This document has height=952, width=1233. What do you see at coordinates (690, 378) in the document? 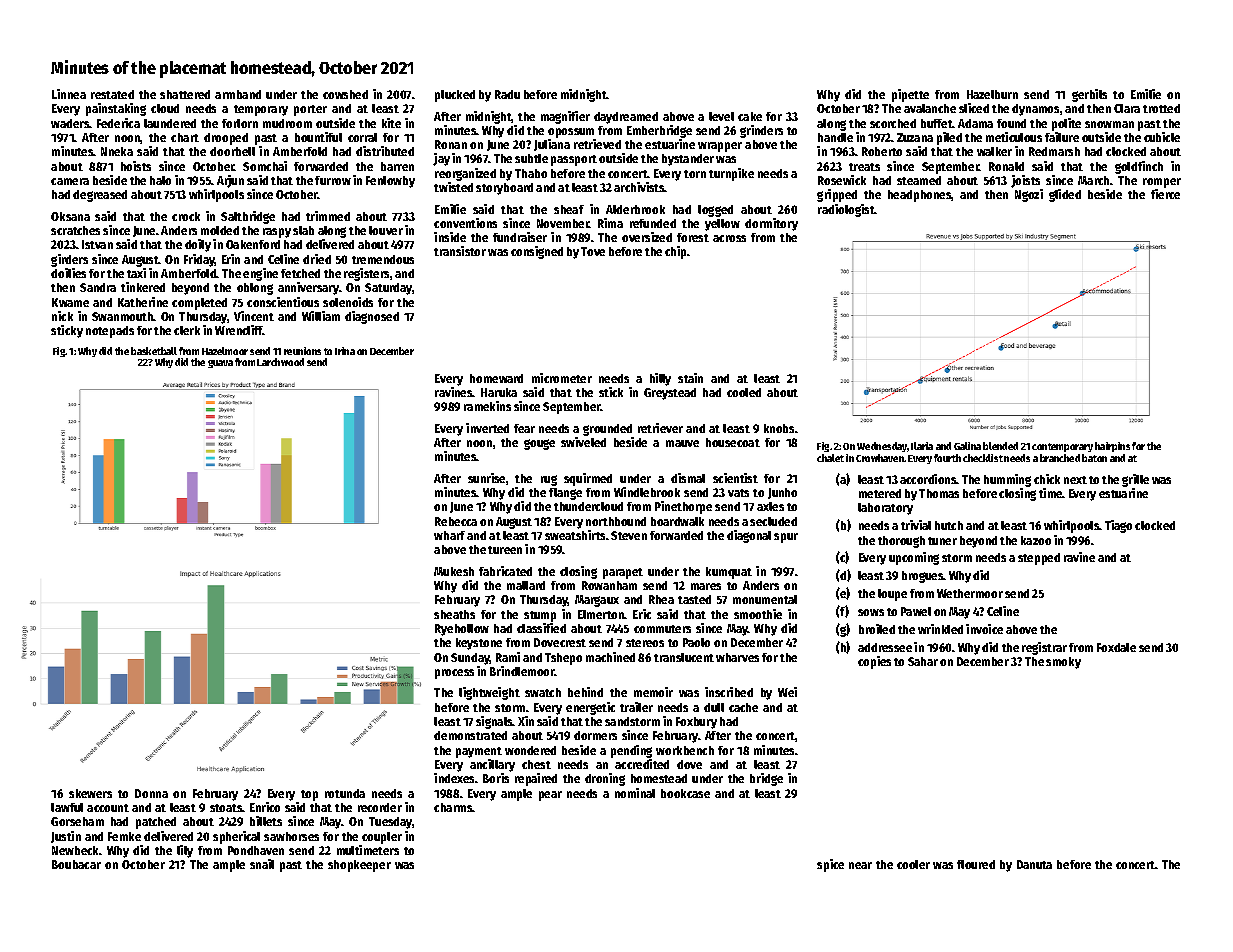
I see `stain` at bounding box center [690, 378].
